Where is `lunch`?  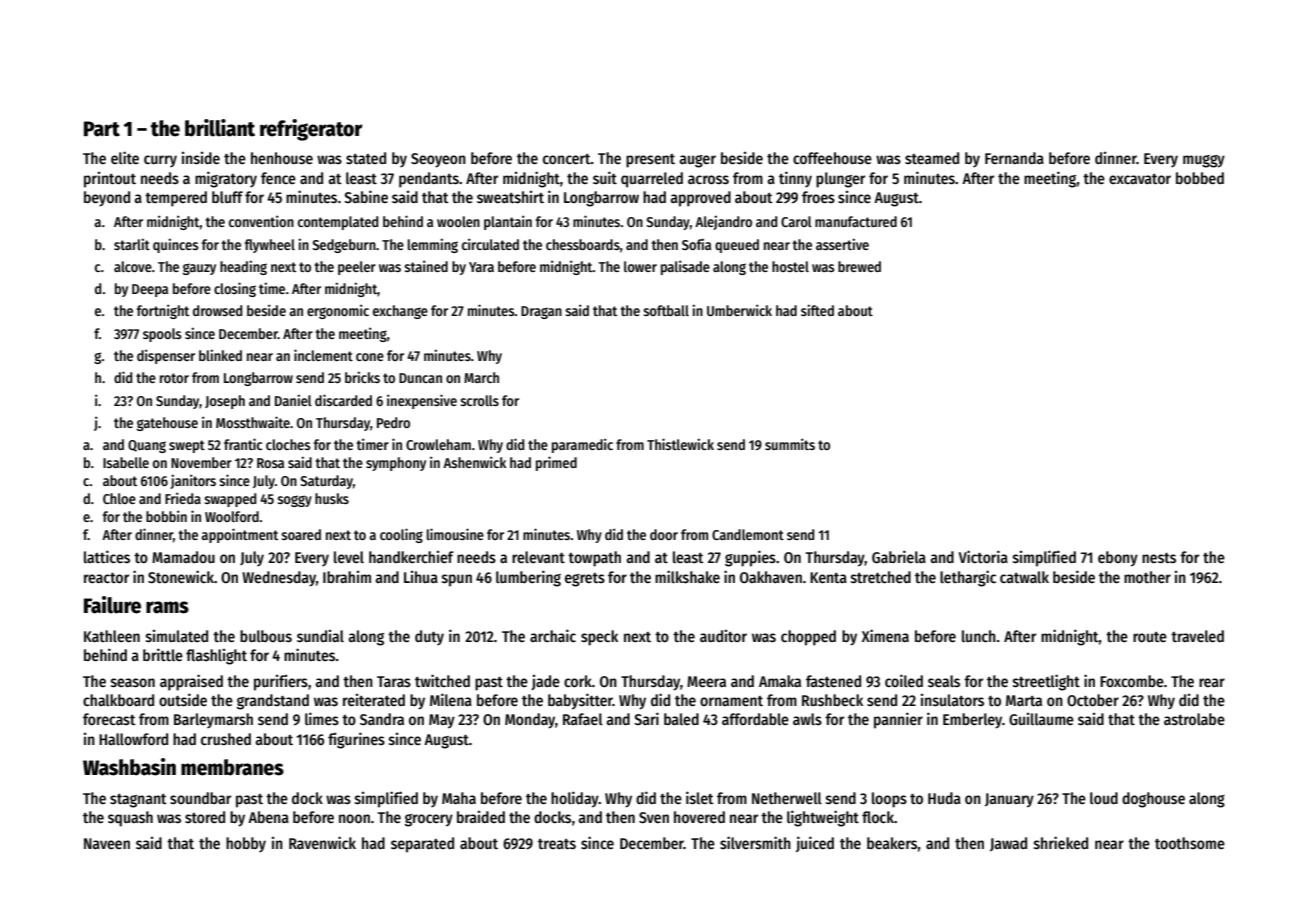 lunch is located at coordinates (979, 636).
